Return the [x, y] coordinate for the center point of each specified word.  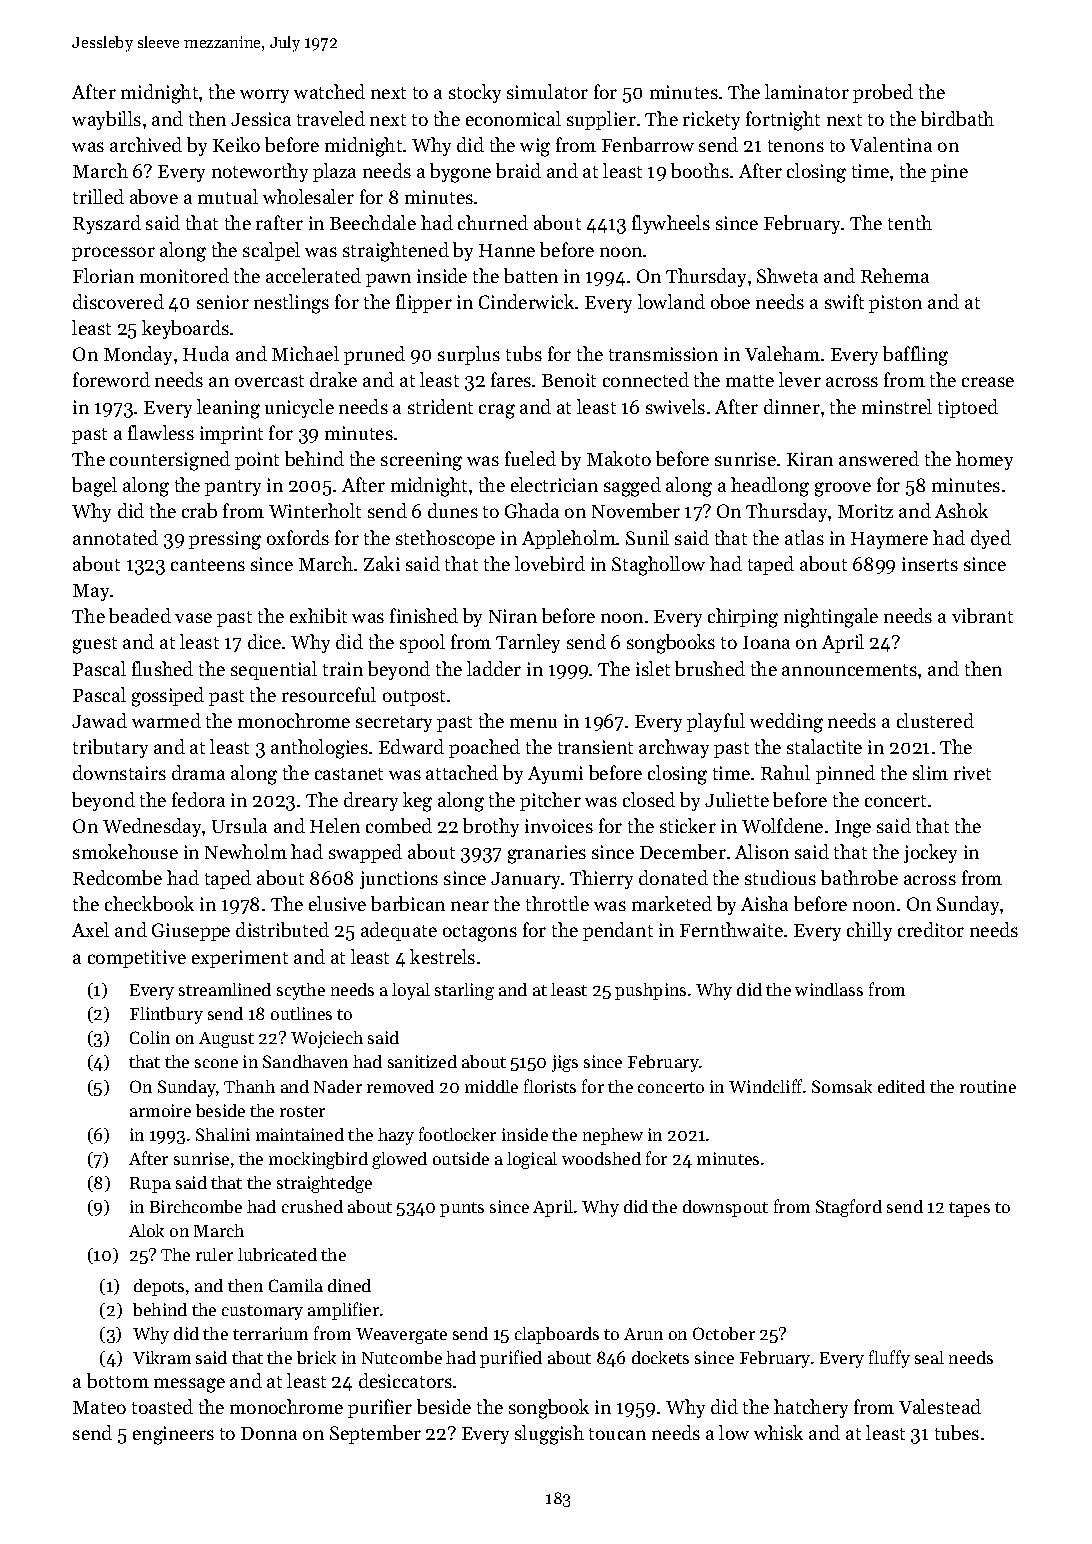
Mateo [99, 1407]
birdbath [957, 118]
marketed [672, 903]
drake [333, 379]
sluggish [549, 1435]
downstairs [119, 772]
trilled [98, 196]
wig [535, 147]
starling [464, 991]
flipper [424, 303]
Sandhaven [305, 1061]
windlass [829, 989]
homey [984, 460]
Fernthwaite [731, 929]
